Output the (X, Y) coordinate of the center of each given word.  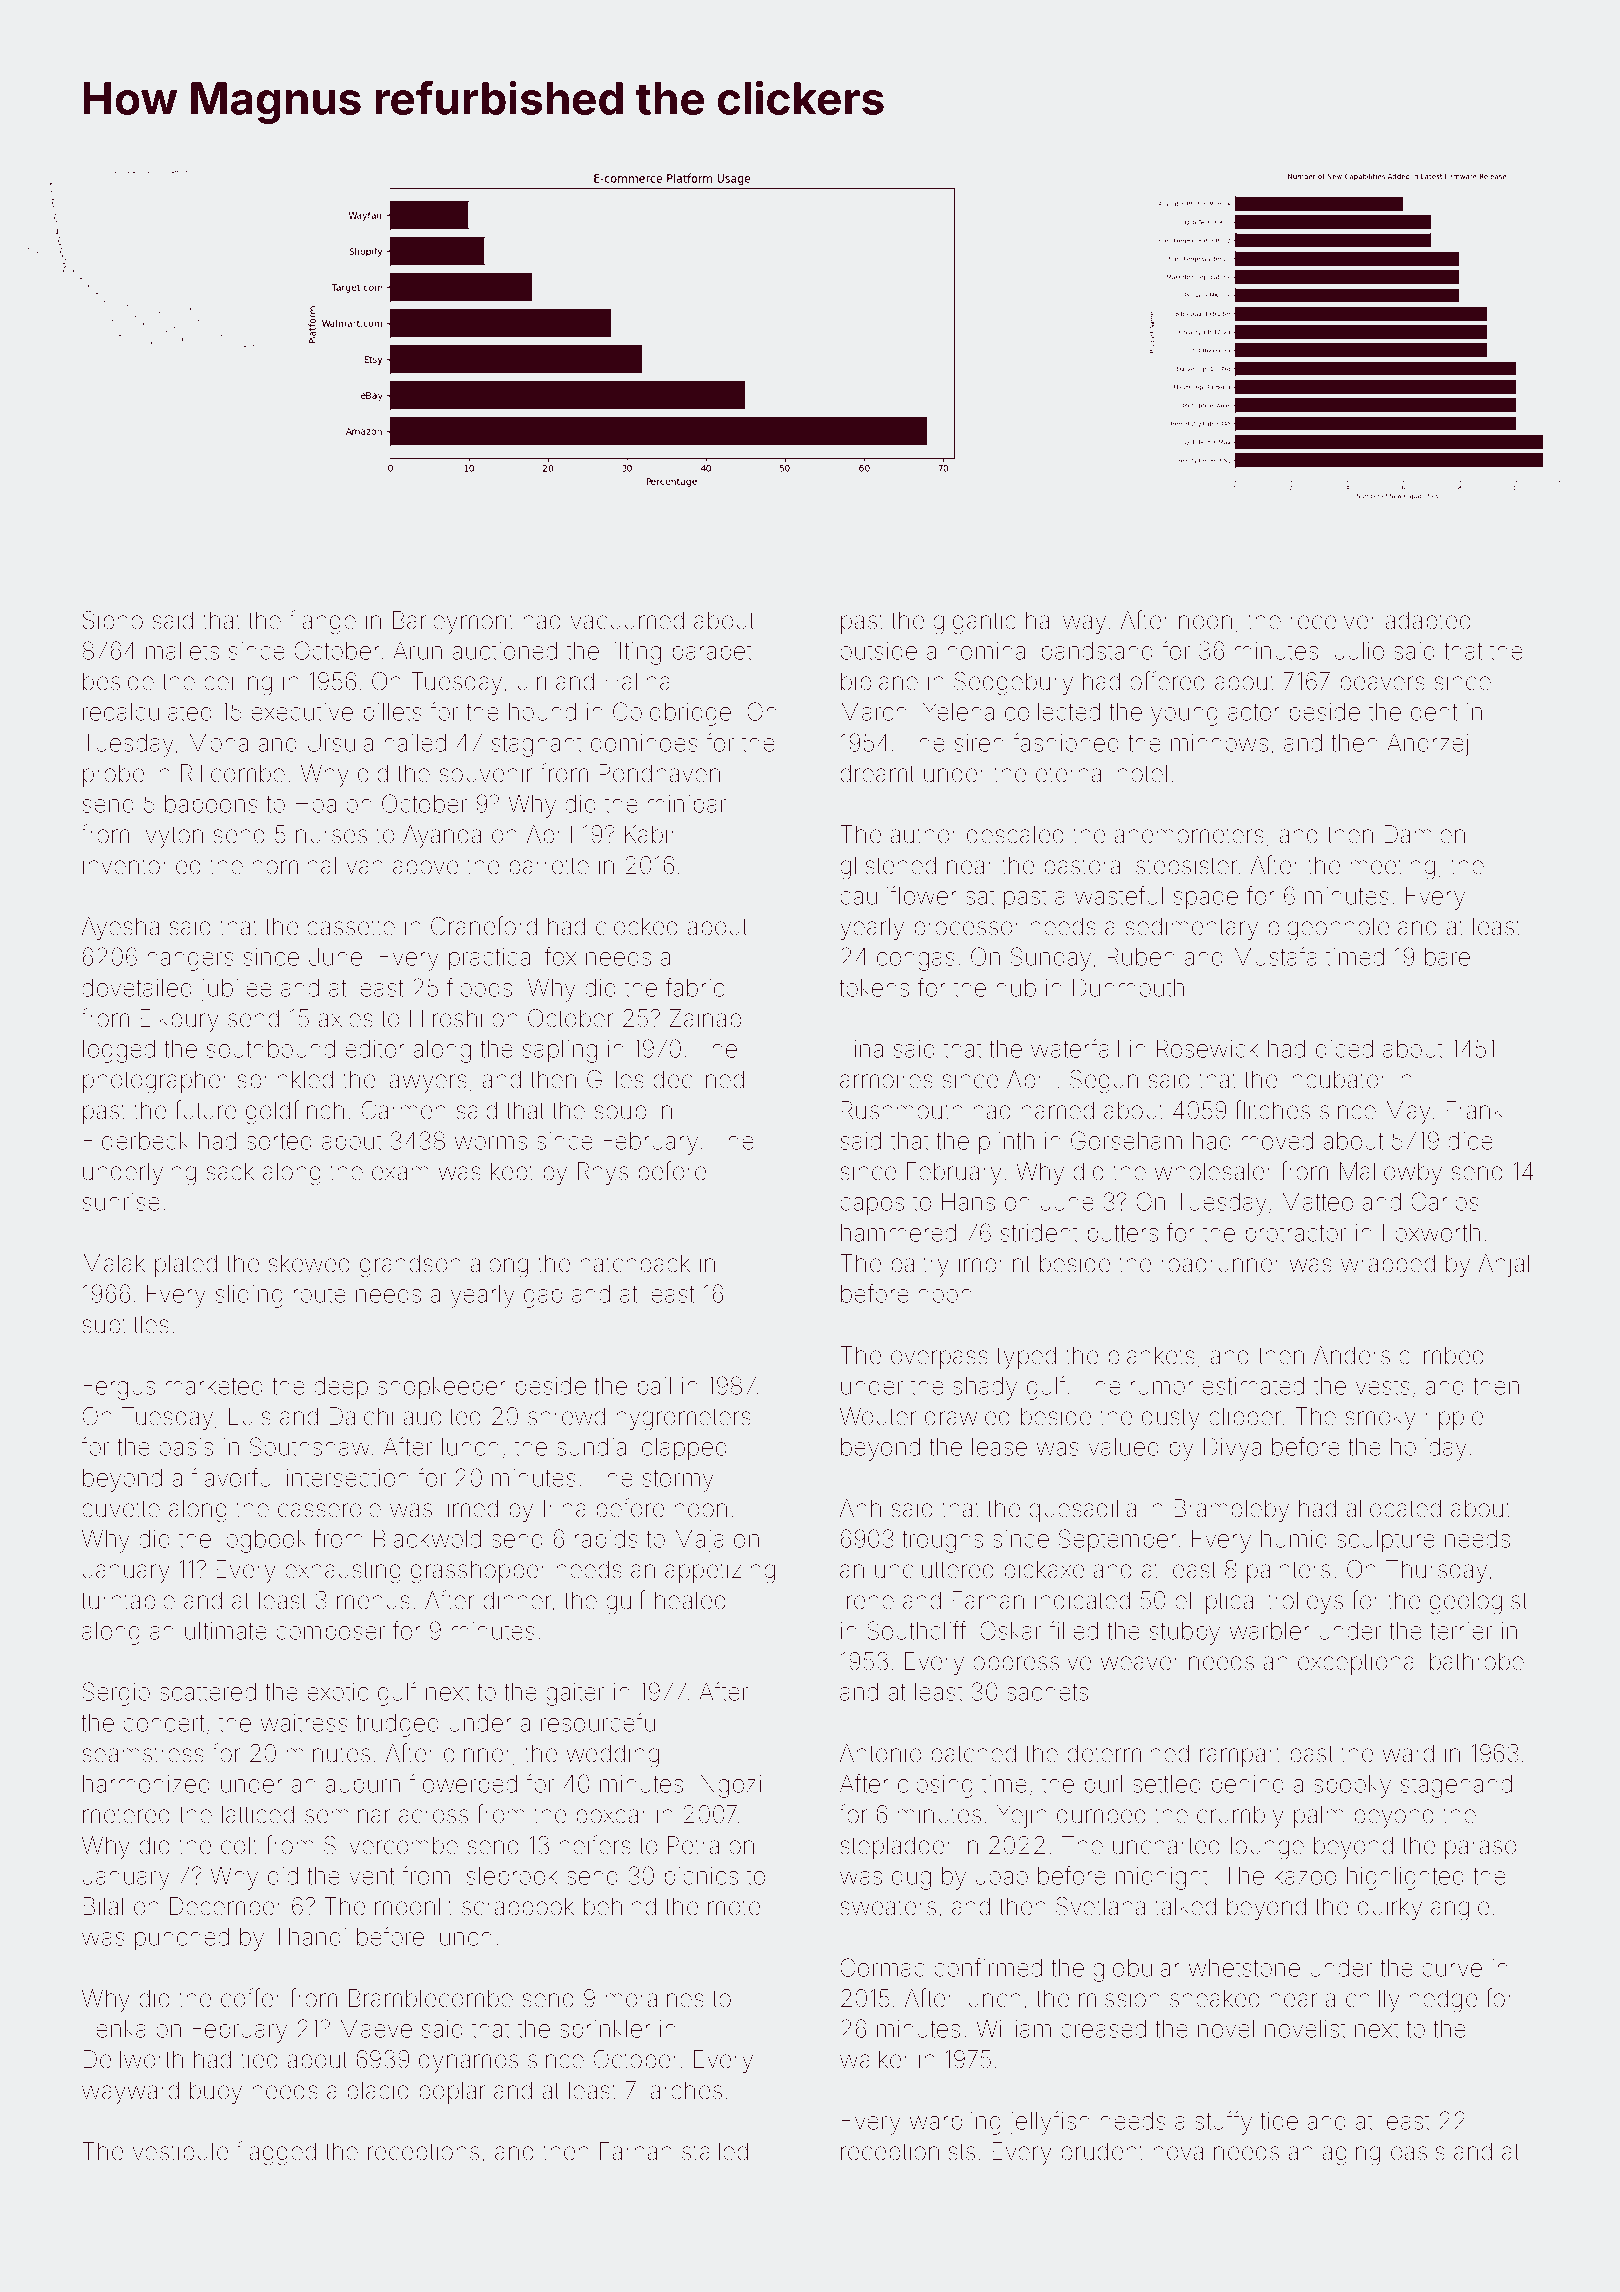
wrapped (1388, 1265)
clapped (684, 1449)
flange (322, 622)
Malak (114, 1263)
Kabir (651, 834)
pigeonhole (1329, 929)
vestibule (180, 2151)
